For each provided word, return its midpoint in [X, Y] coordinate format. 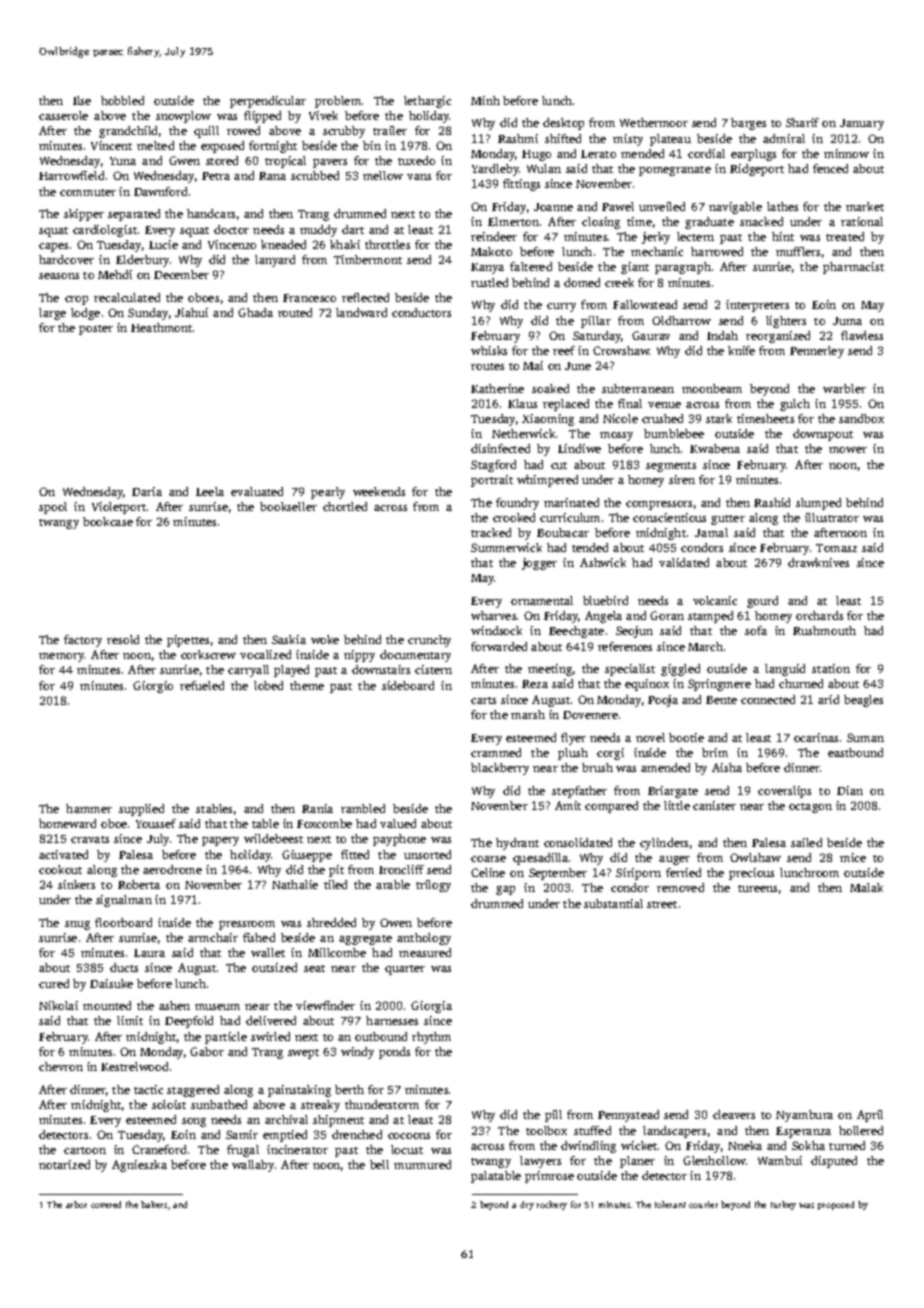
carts [483, 700]
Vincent [111, 145]
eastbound [855, 752]
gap [505, 890]
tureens [757, 888]
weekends [379, 491]
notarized [64, 1164]
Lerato [598, 154]
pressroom [247, 925]
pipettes [188, 641]
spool [53, 508]
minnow [846, 153]
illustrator [832, 517]
